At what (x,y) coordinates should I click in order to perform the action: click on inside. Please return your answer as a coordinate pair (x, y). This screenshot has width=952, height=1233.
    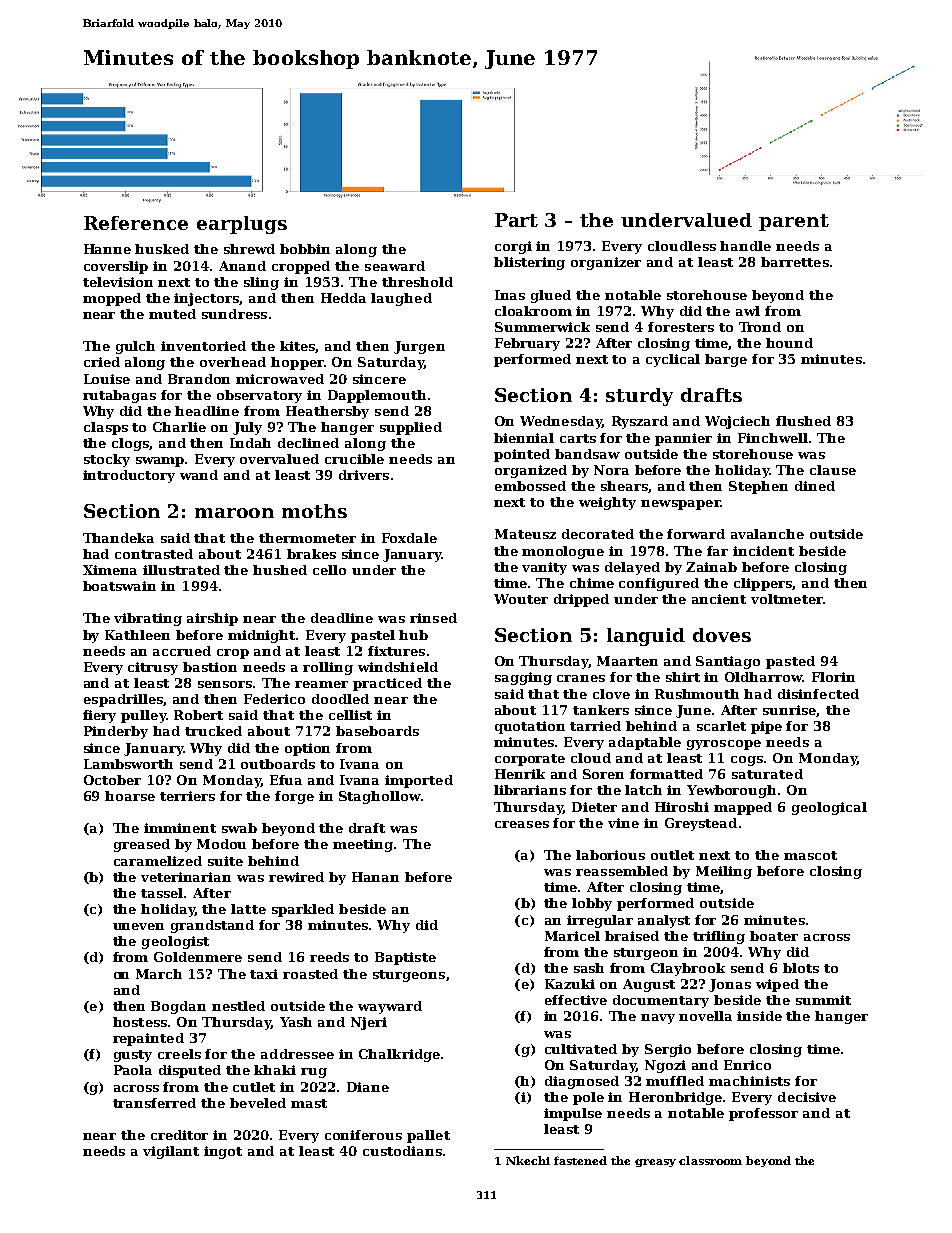
    Looking at the image, I should click on (759, 1016).
